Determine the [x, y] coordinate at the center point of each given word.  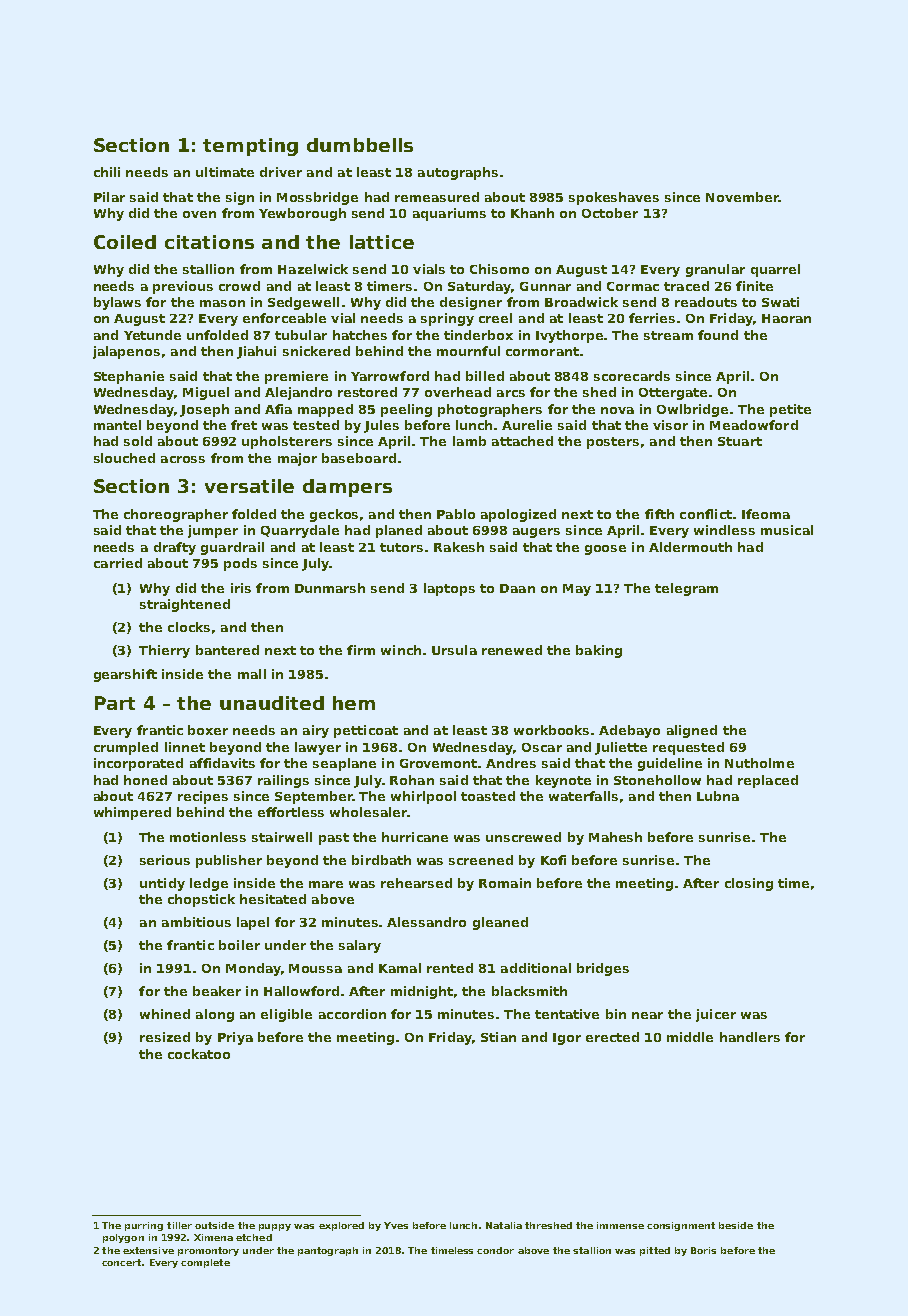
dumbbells [360, 145]
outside [214, 1225]
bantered [227, 650]
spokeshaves [614, 198]
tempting [250, 147]
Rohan [412, 780]
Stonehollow [657, 780]
